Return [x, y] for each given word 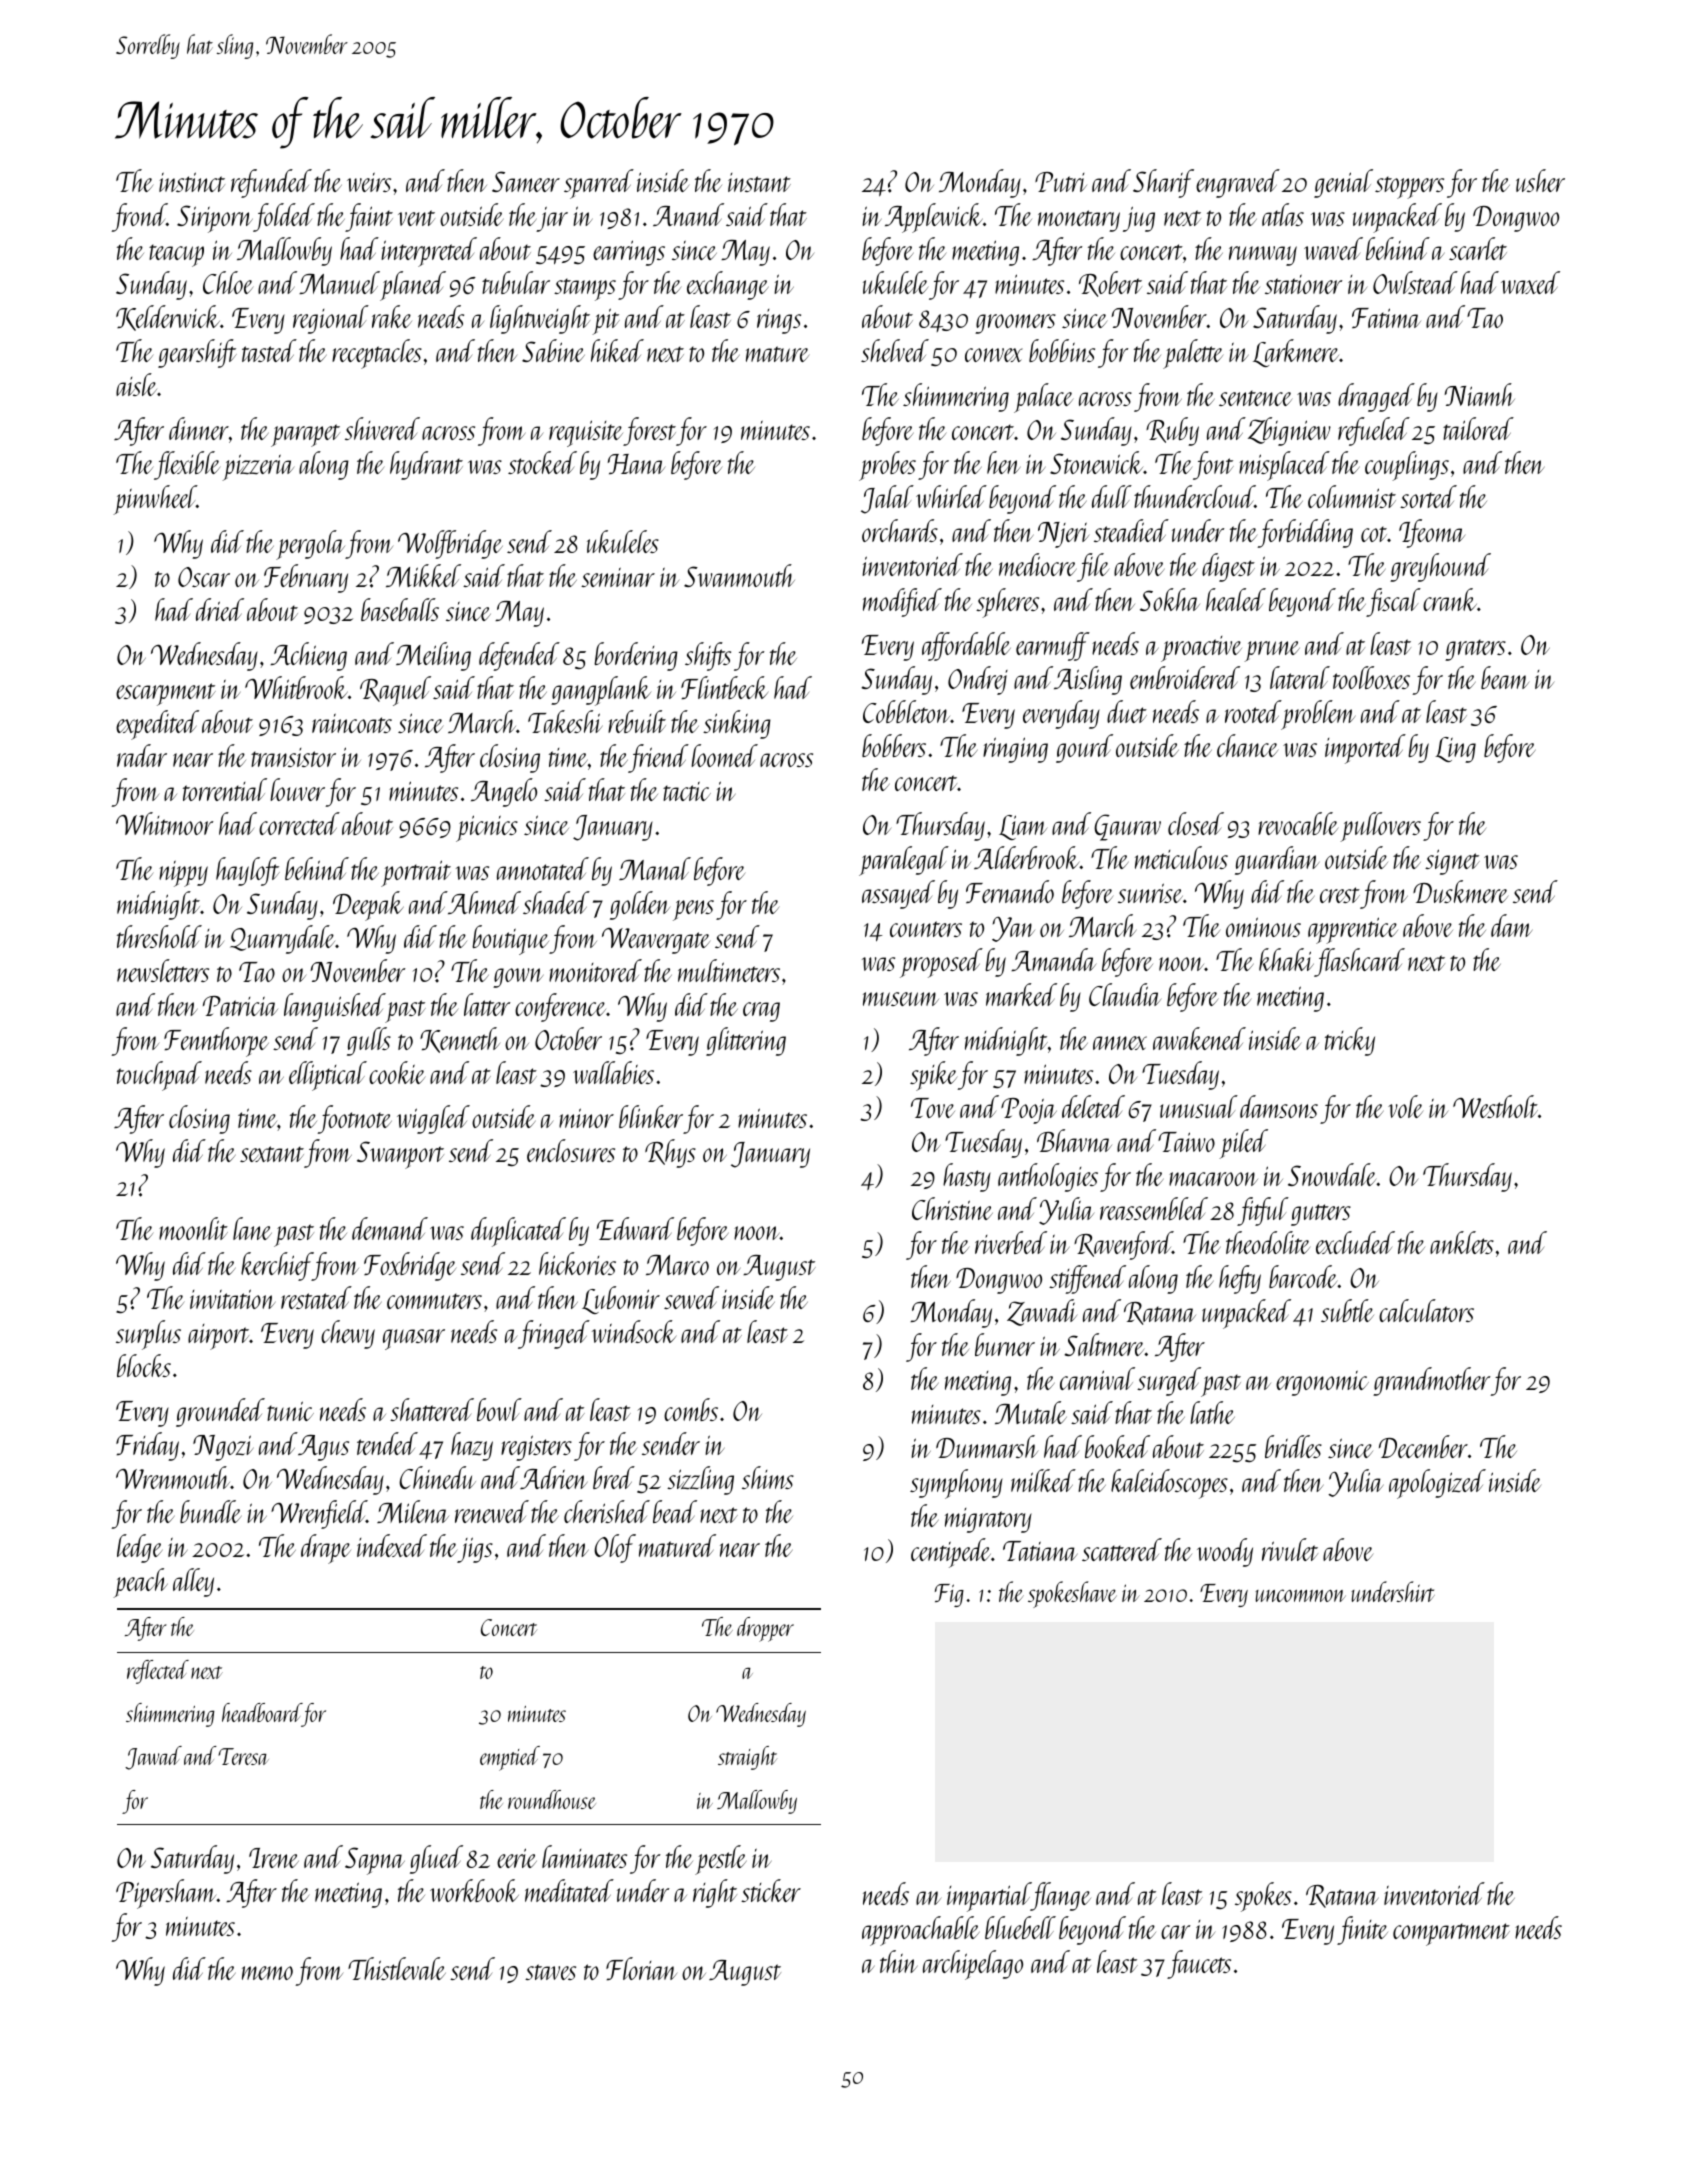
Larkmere [1296, 353]
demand [390, 1228]
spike [934, 1076]
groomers [1015, 324]
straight [747, 1758]
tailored [1478, 428]
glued [436, 1859]
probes [887, 466]
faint [369, 217]
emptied [510, 1758]
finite [1362, 1930]
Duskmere [1460, 891]
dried [220, 609]
